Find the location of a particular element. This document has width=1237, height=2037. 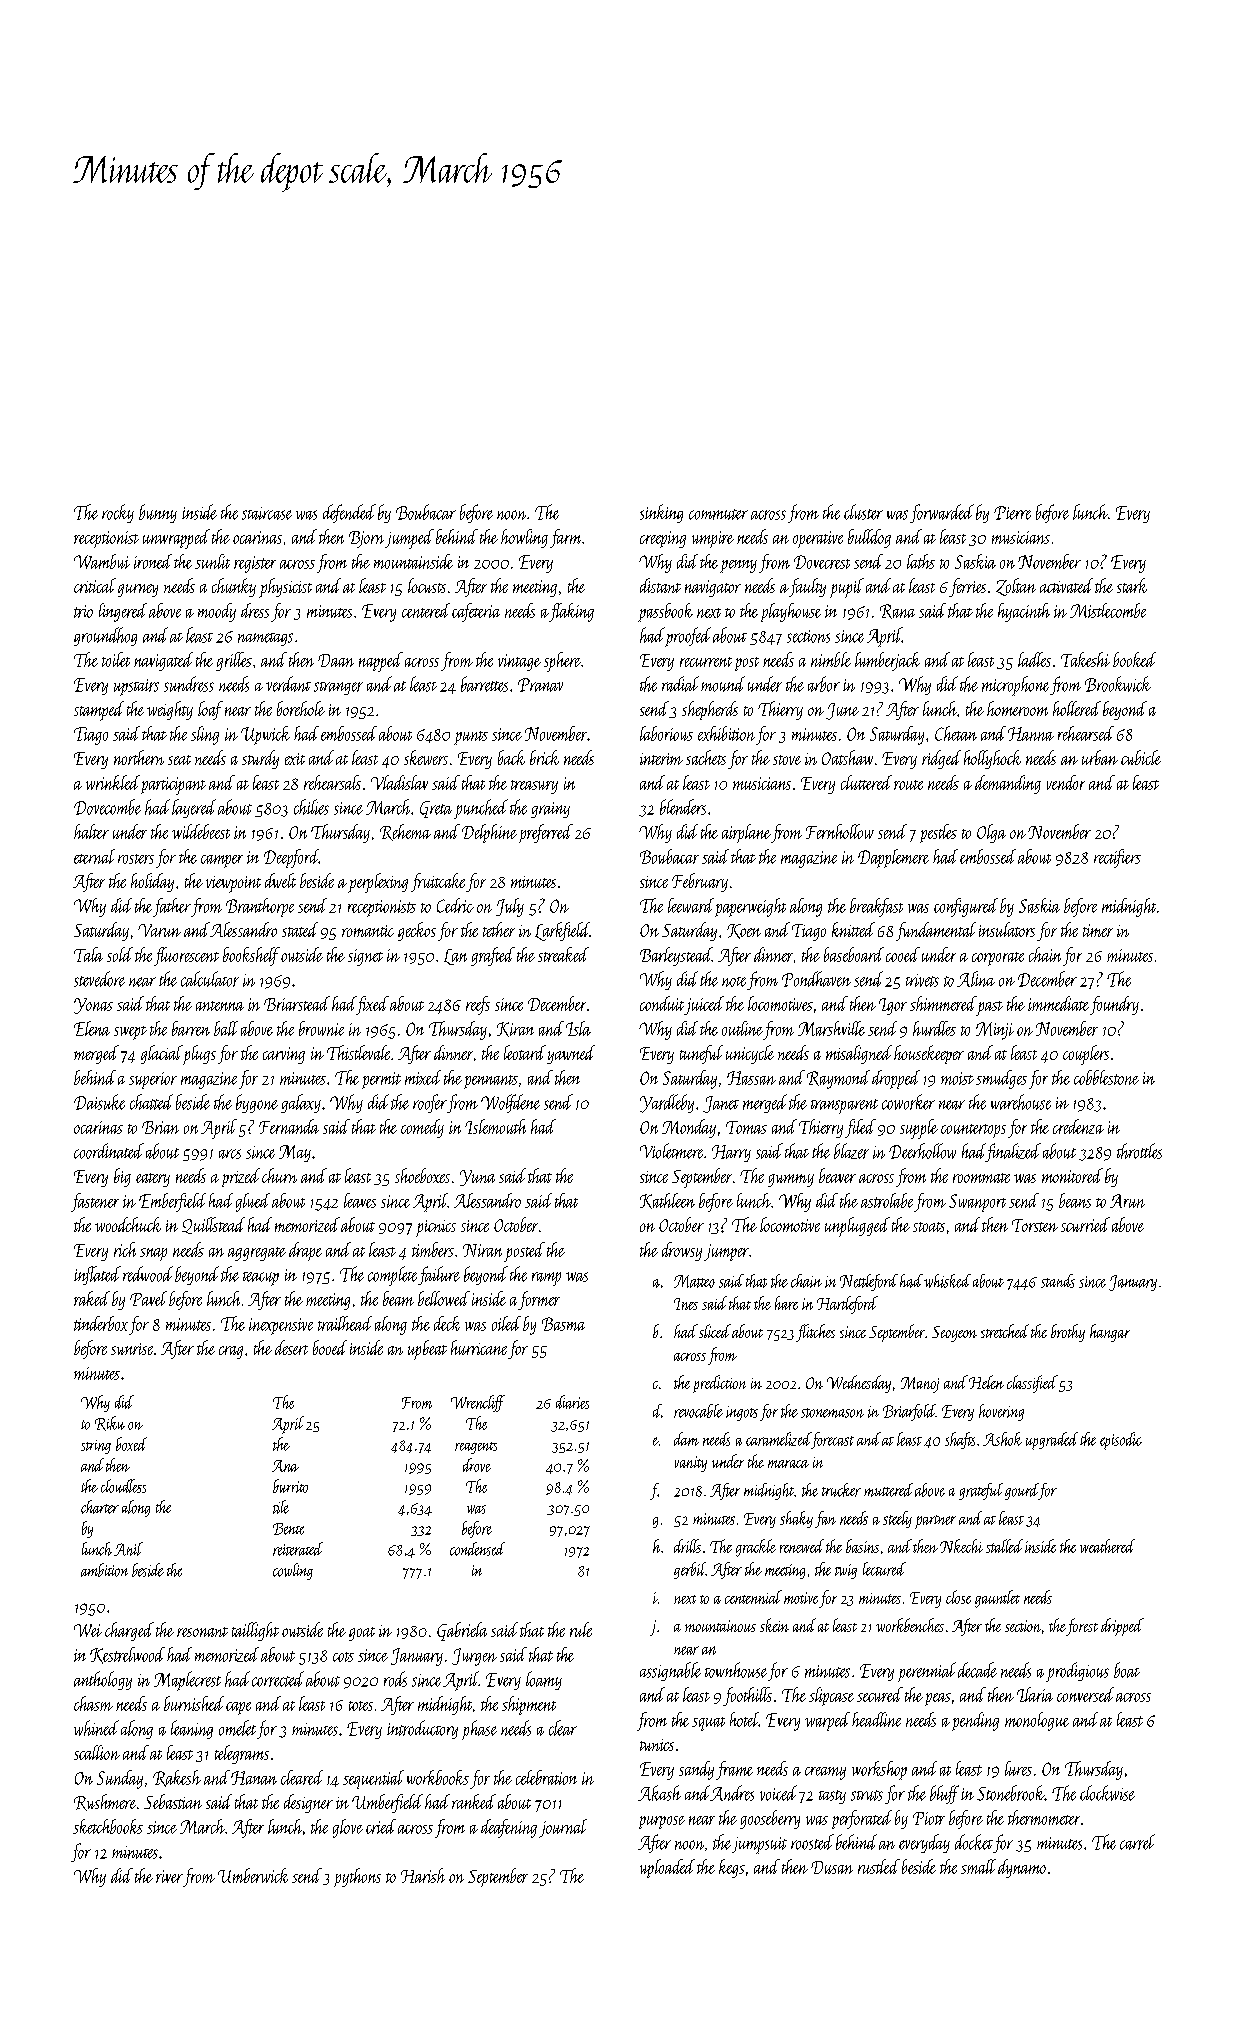

Yuna is located at coordinates (477, 1178).
